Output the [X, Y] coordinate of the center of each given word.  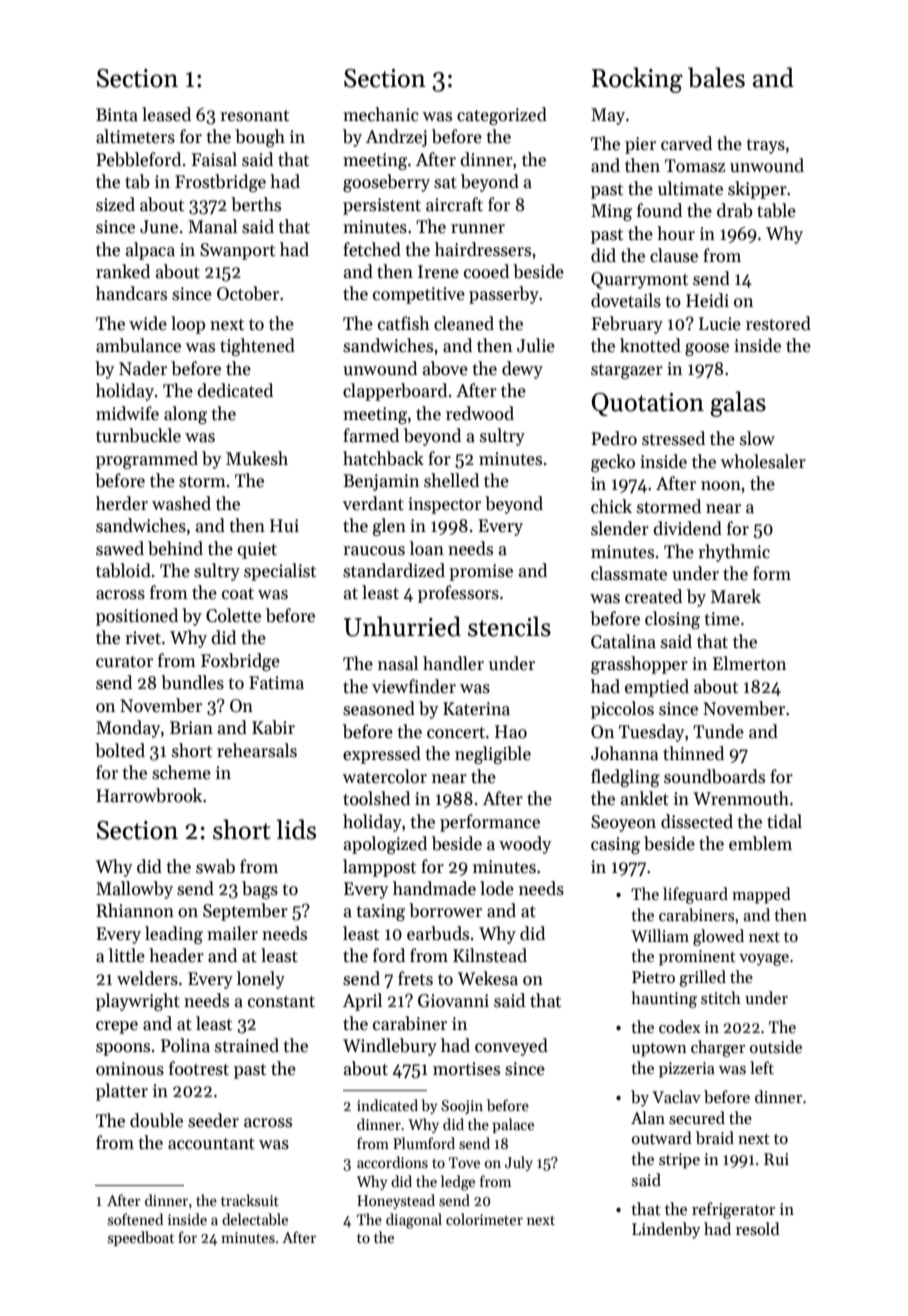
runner [478, 229]
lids [296, 829]
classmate [629, 573]
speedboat [141, 1238]
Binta [117, 115]
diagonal [414, 1221]
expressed [382, 755]
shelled [451, 480]
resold [758, 1229]
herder [122, 503]
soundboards [714, 776]
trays [765, 146]
